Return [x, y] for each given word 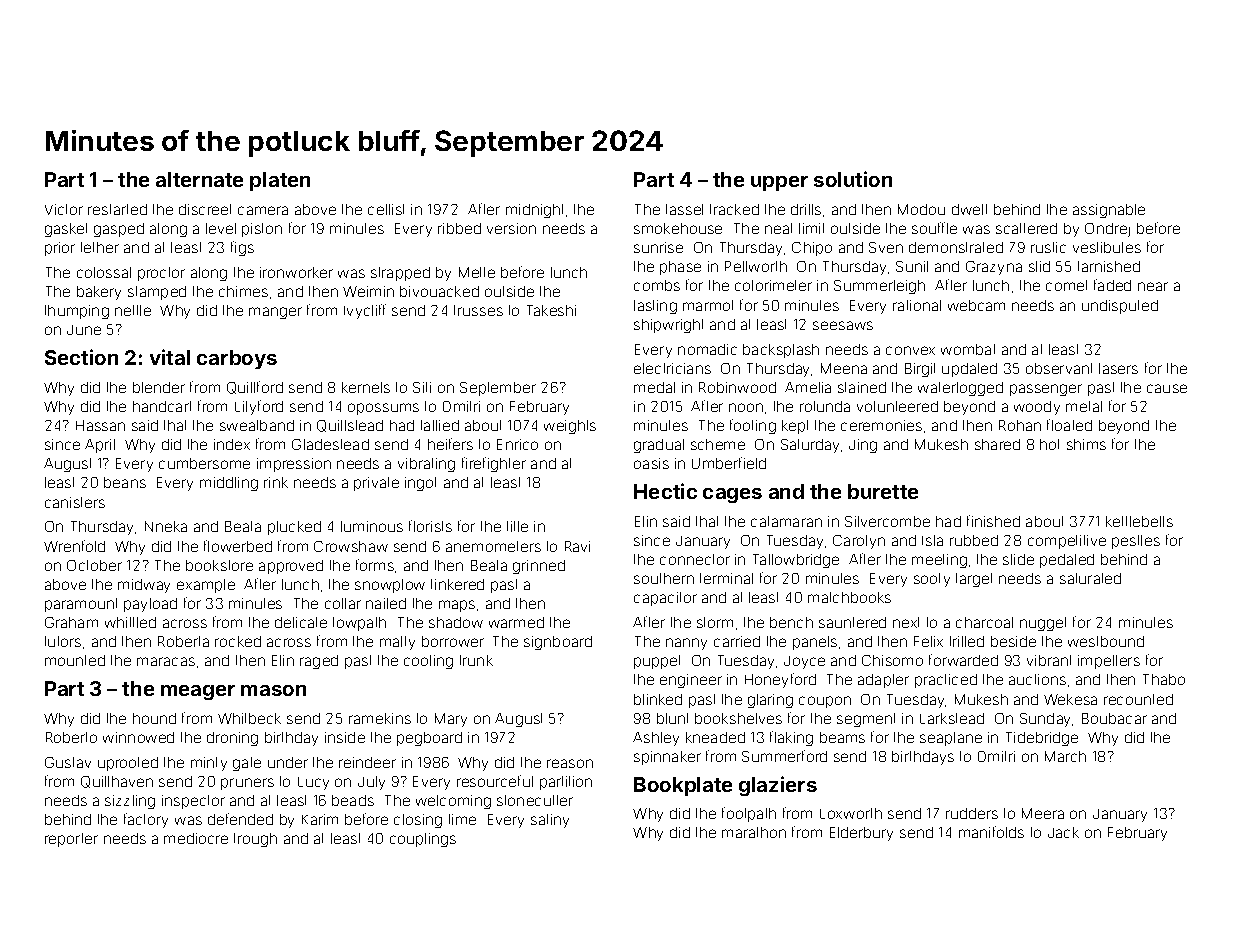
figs [242, 248]
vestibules [1107, 247]
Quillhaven [117, 782]
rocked [238, 641]
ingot [420, 484]
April [100, 446]
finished [993, 521]
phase [680, 268]
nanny [686, 644]
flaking [791, 738]
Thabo [1164, 679]
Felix [928, 641]
